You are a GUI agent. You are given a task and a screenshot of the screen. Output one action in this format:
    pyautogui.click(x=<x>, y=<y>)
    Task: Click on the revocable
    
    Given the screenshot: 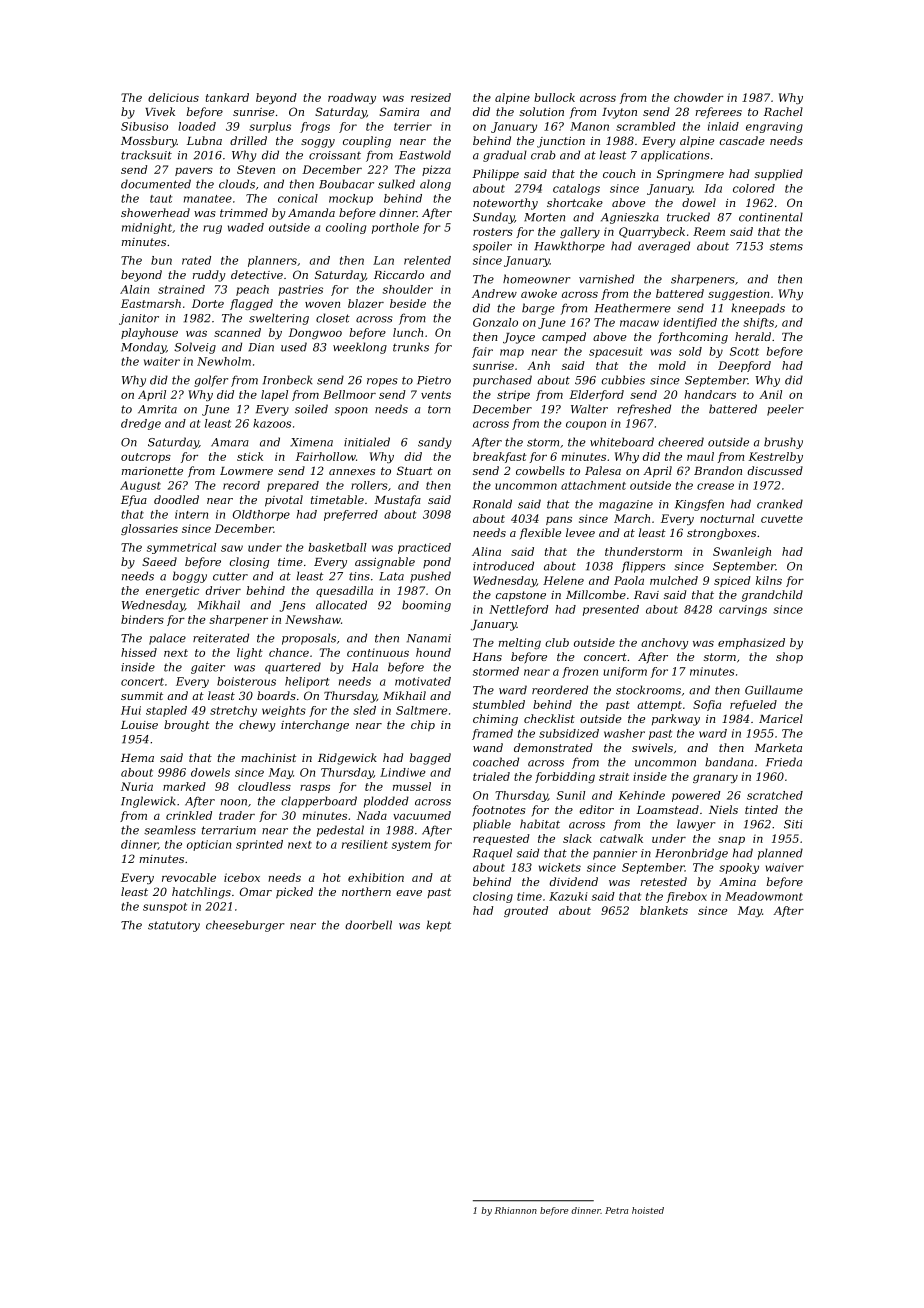 What is the action you would take?
    pyautogui.click(x=189, y=877)
